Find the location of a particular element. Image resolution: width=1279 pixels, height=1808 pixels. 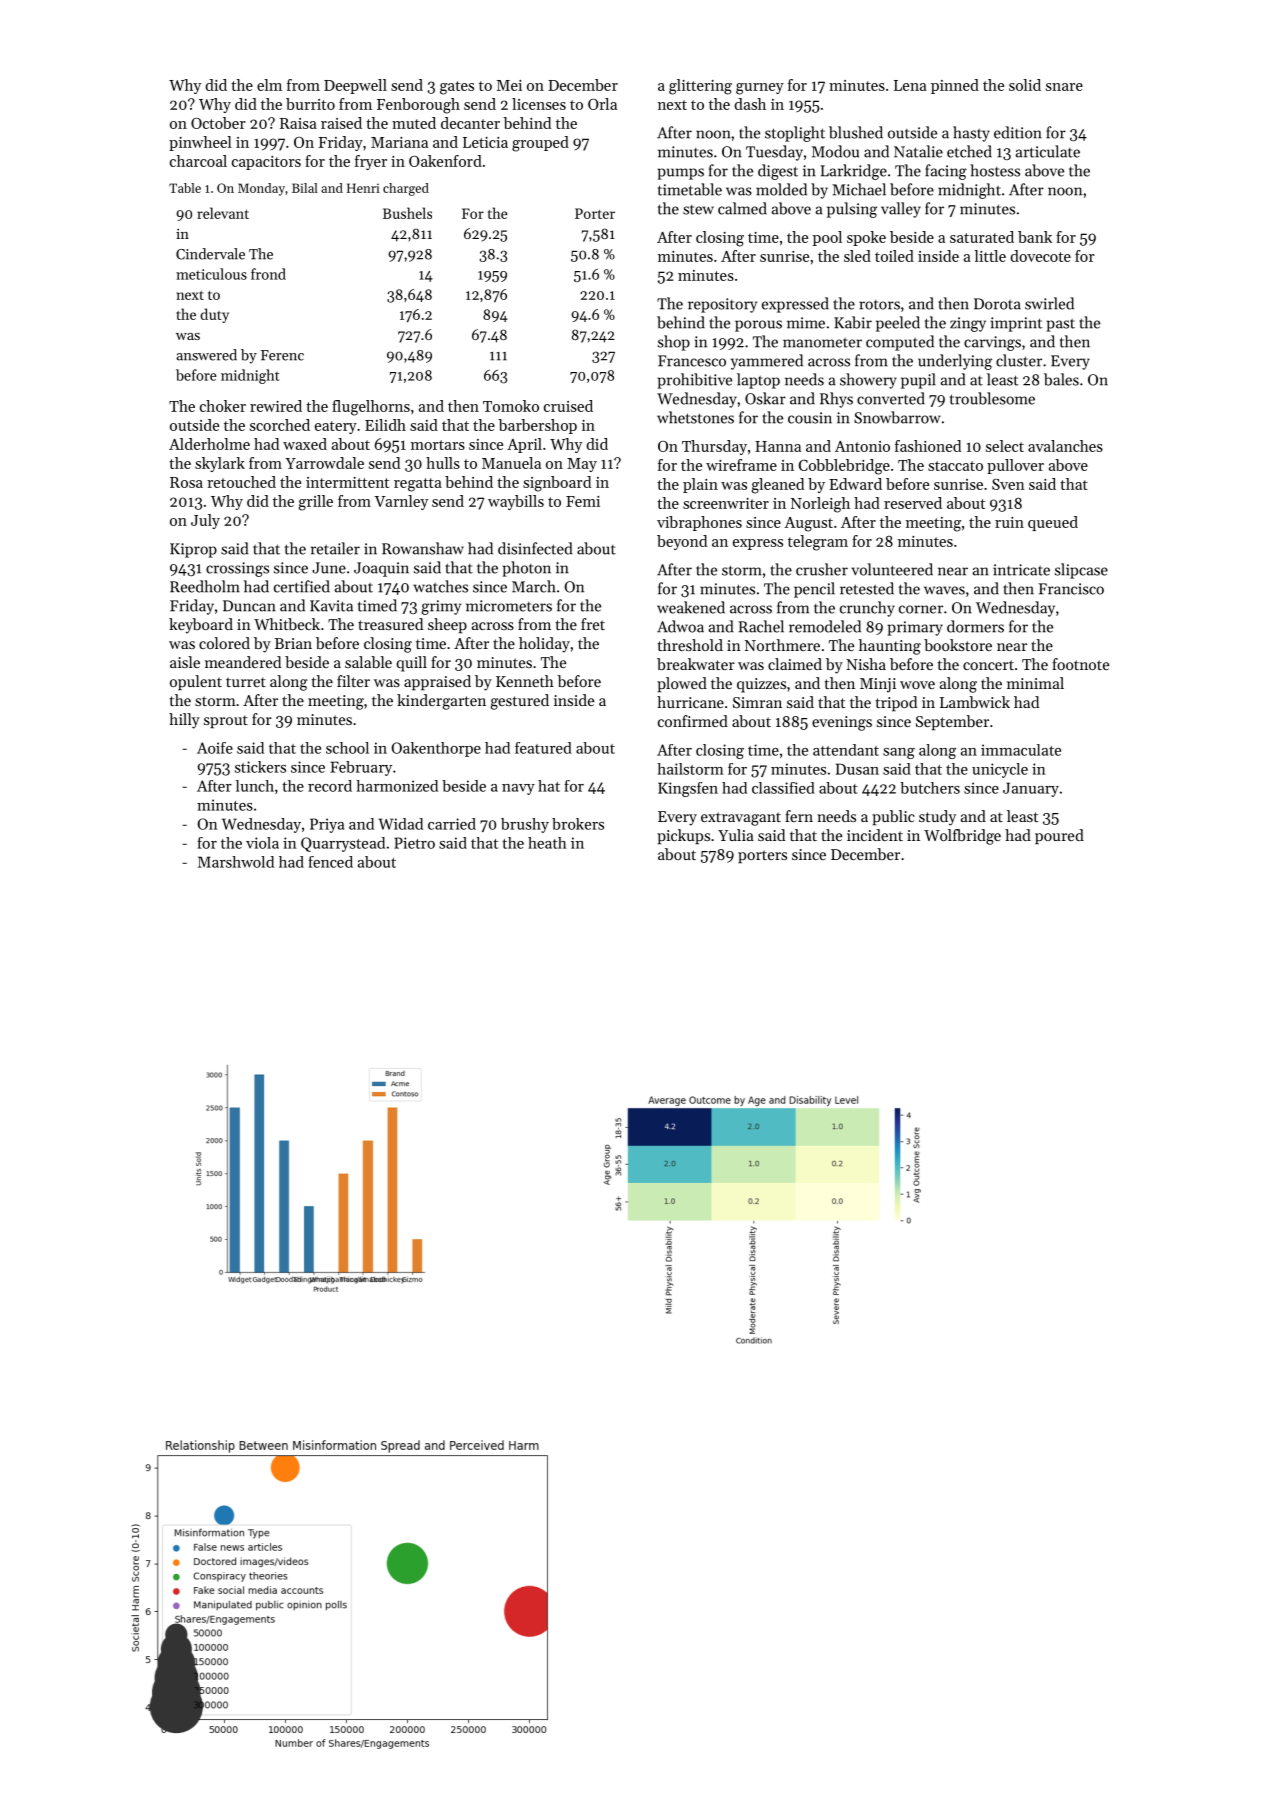

pupil is located at coordinates (918, 381).
